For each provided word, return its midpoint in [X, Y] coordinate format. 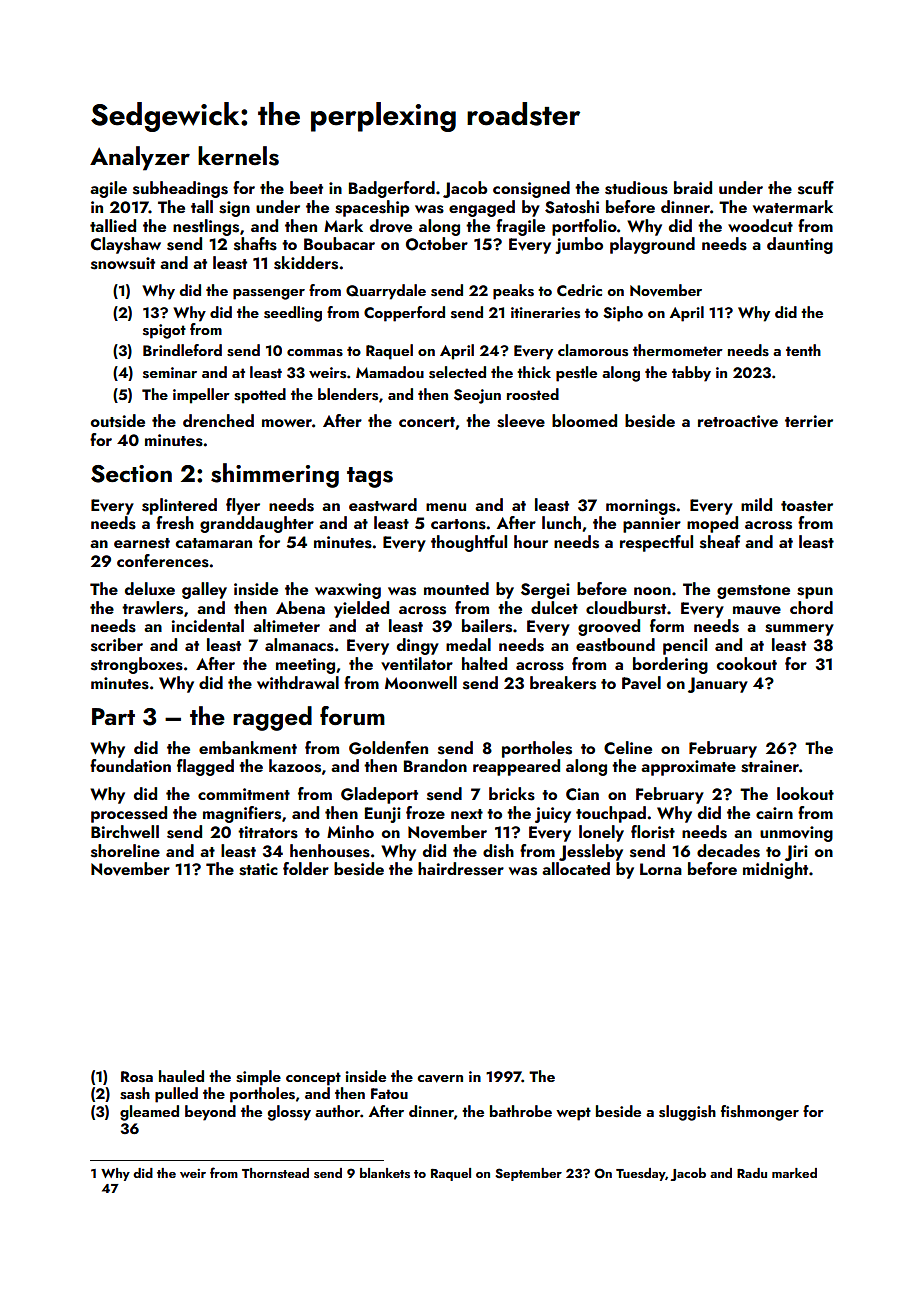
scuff [816, 188]
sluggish [687, 1113]
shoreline [125, 851]
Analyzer [140, 158]
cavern [440, 1079]
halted [484, 663]
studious [636, 188]
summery [799, 630]
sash [135, 1093]
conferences [163, 561]
